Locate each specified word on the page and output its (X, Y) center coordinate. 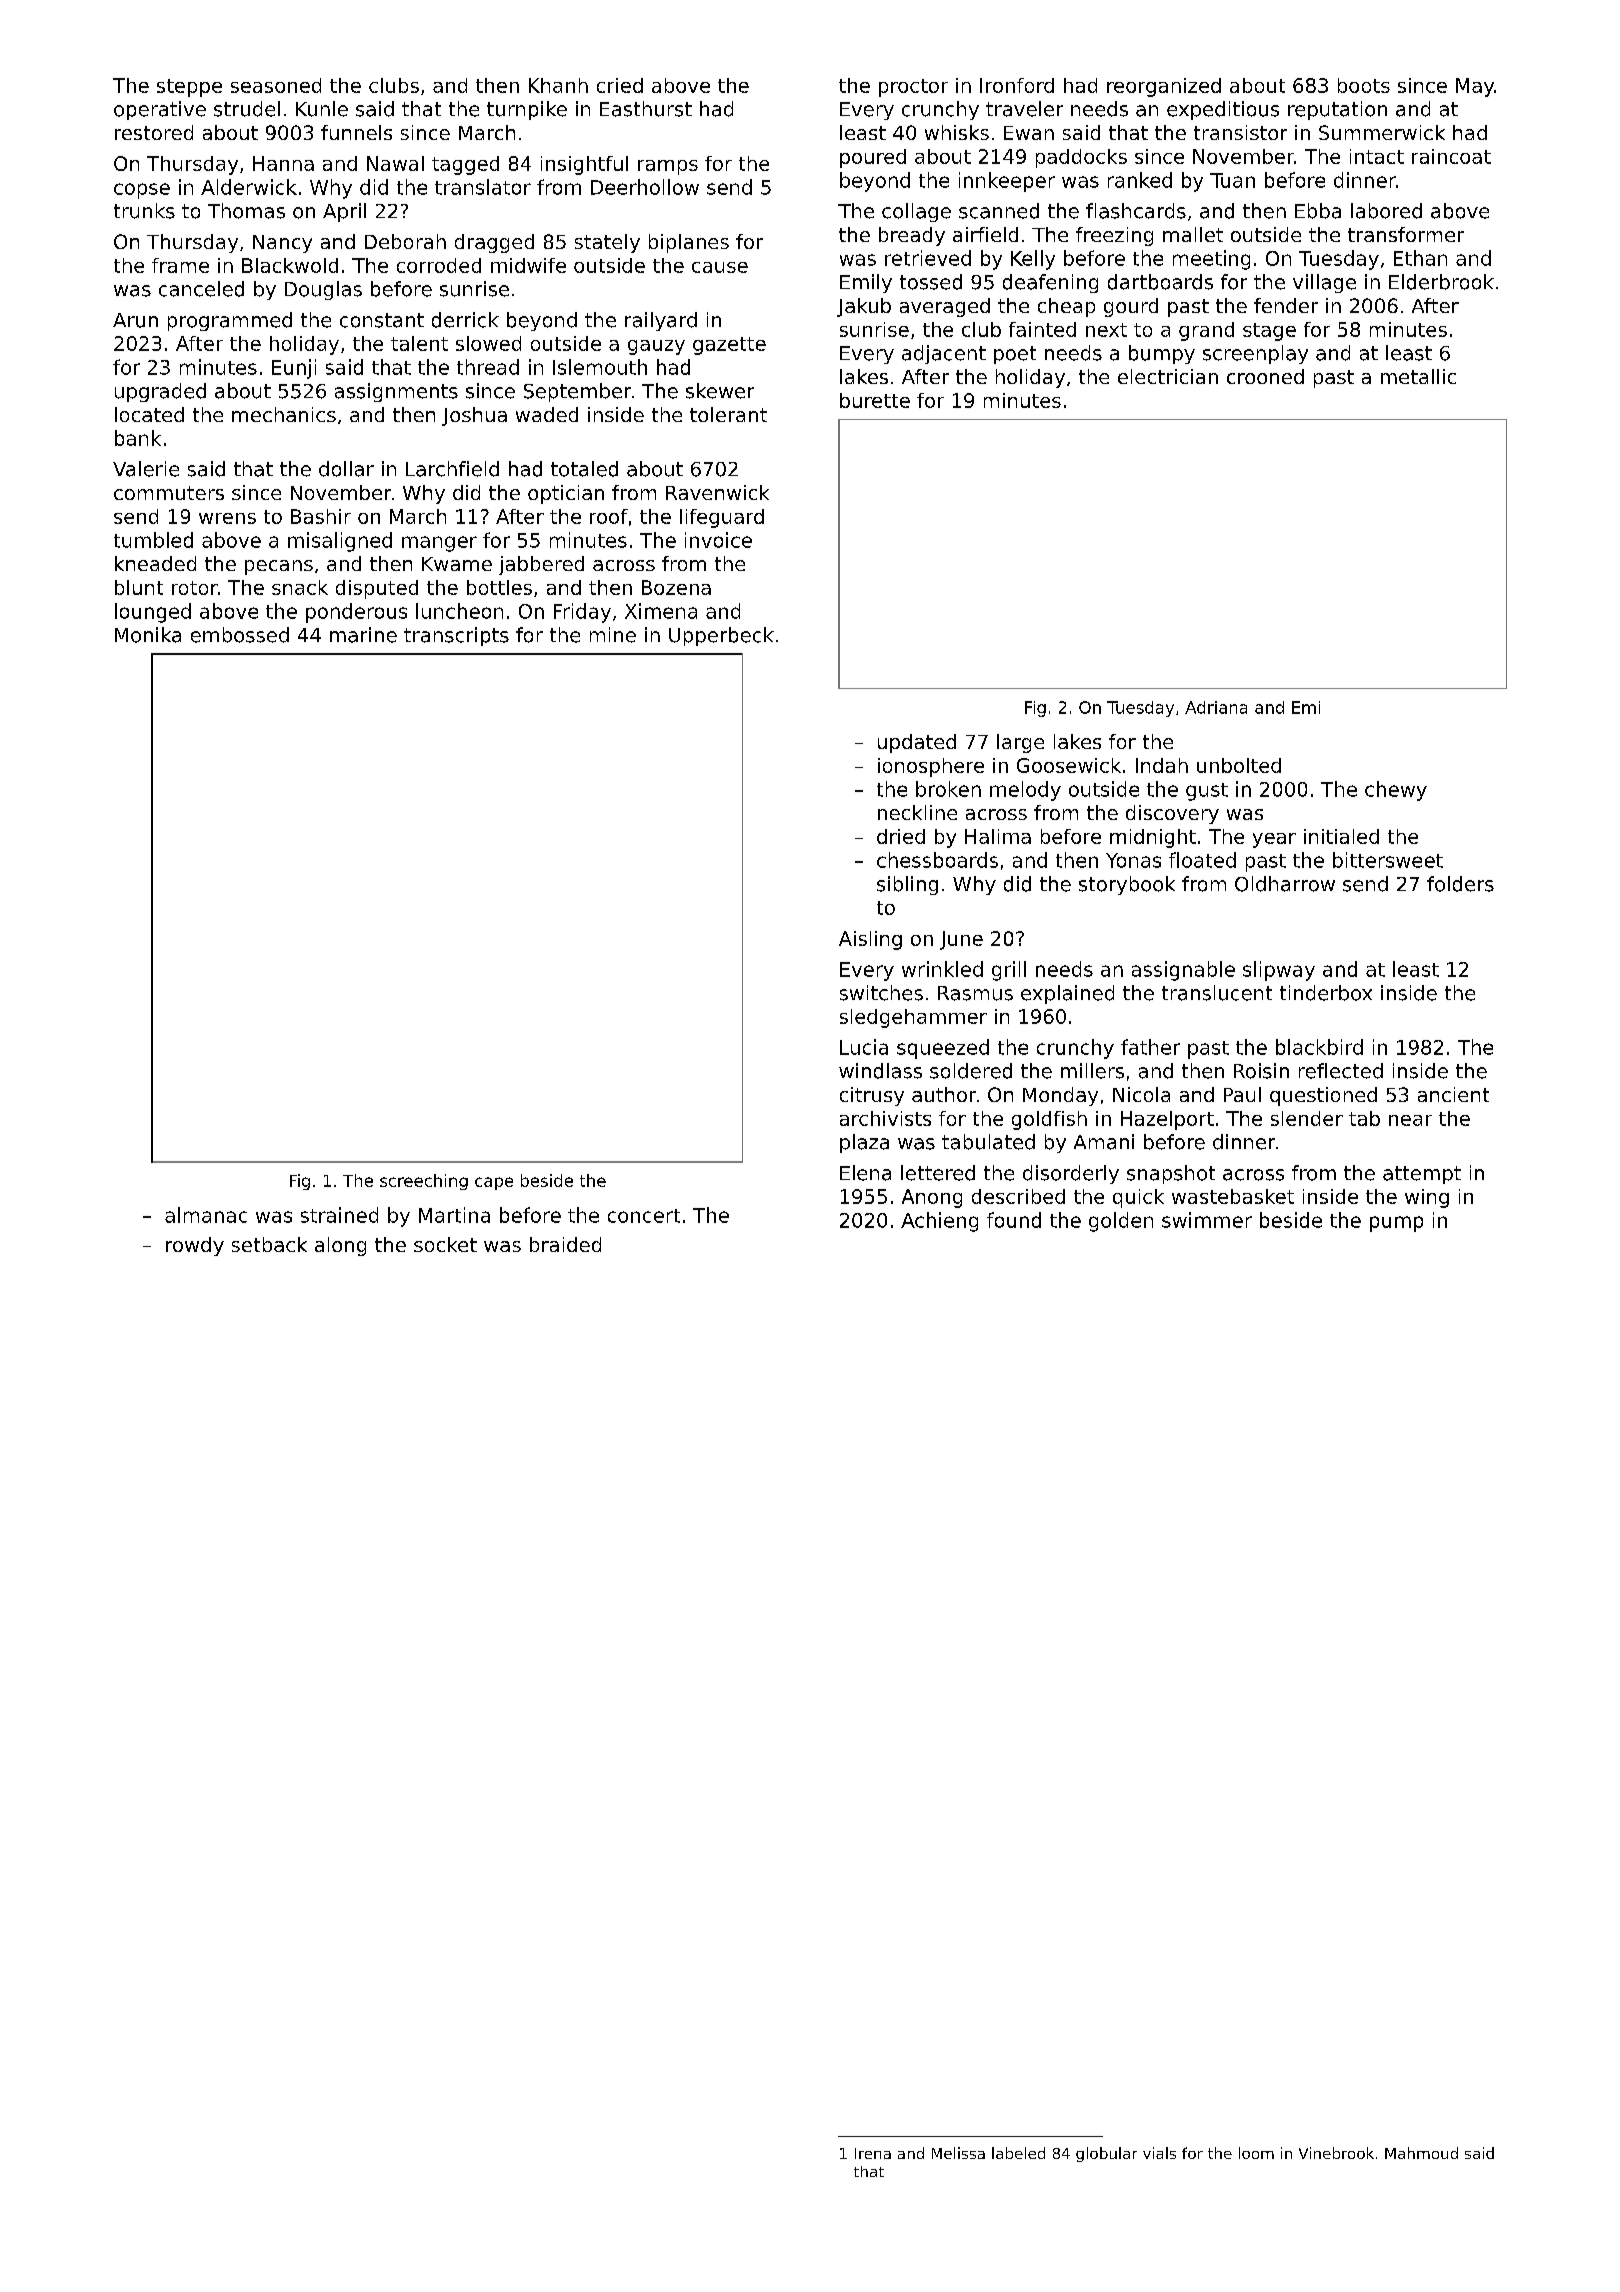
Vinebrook (1336, 2153)
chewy (1396, 791)
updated (917, 743)
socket (445, 1244)
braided (565, 1244)
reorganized (1164, 87)
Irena (873, 2153)
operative (160, 110)
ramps (668, 167)
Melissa (958, 2153)
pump (1396, 1224)
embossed (240, 635)
